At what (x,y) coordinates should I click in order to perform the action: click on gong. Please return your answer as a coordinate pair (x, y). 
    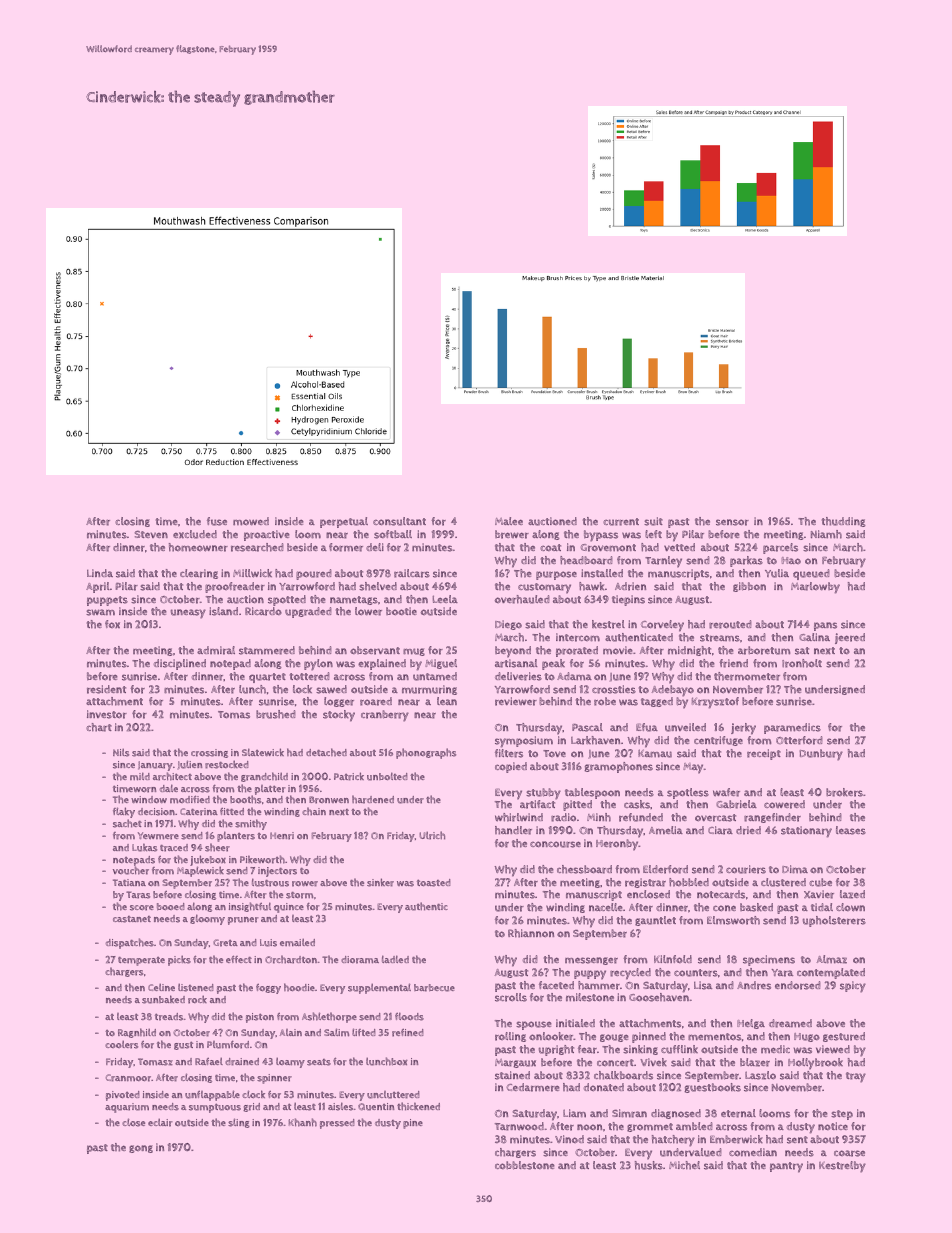
    Looking at the image, I should click on (141, 1149).
